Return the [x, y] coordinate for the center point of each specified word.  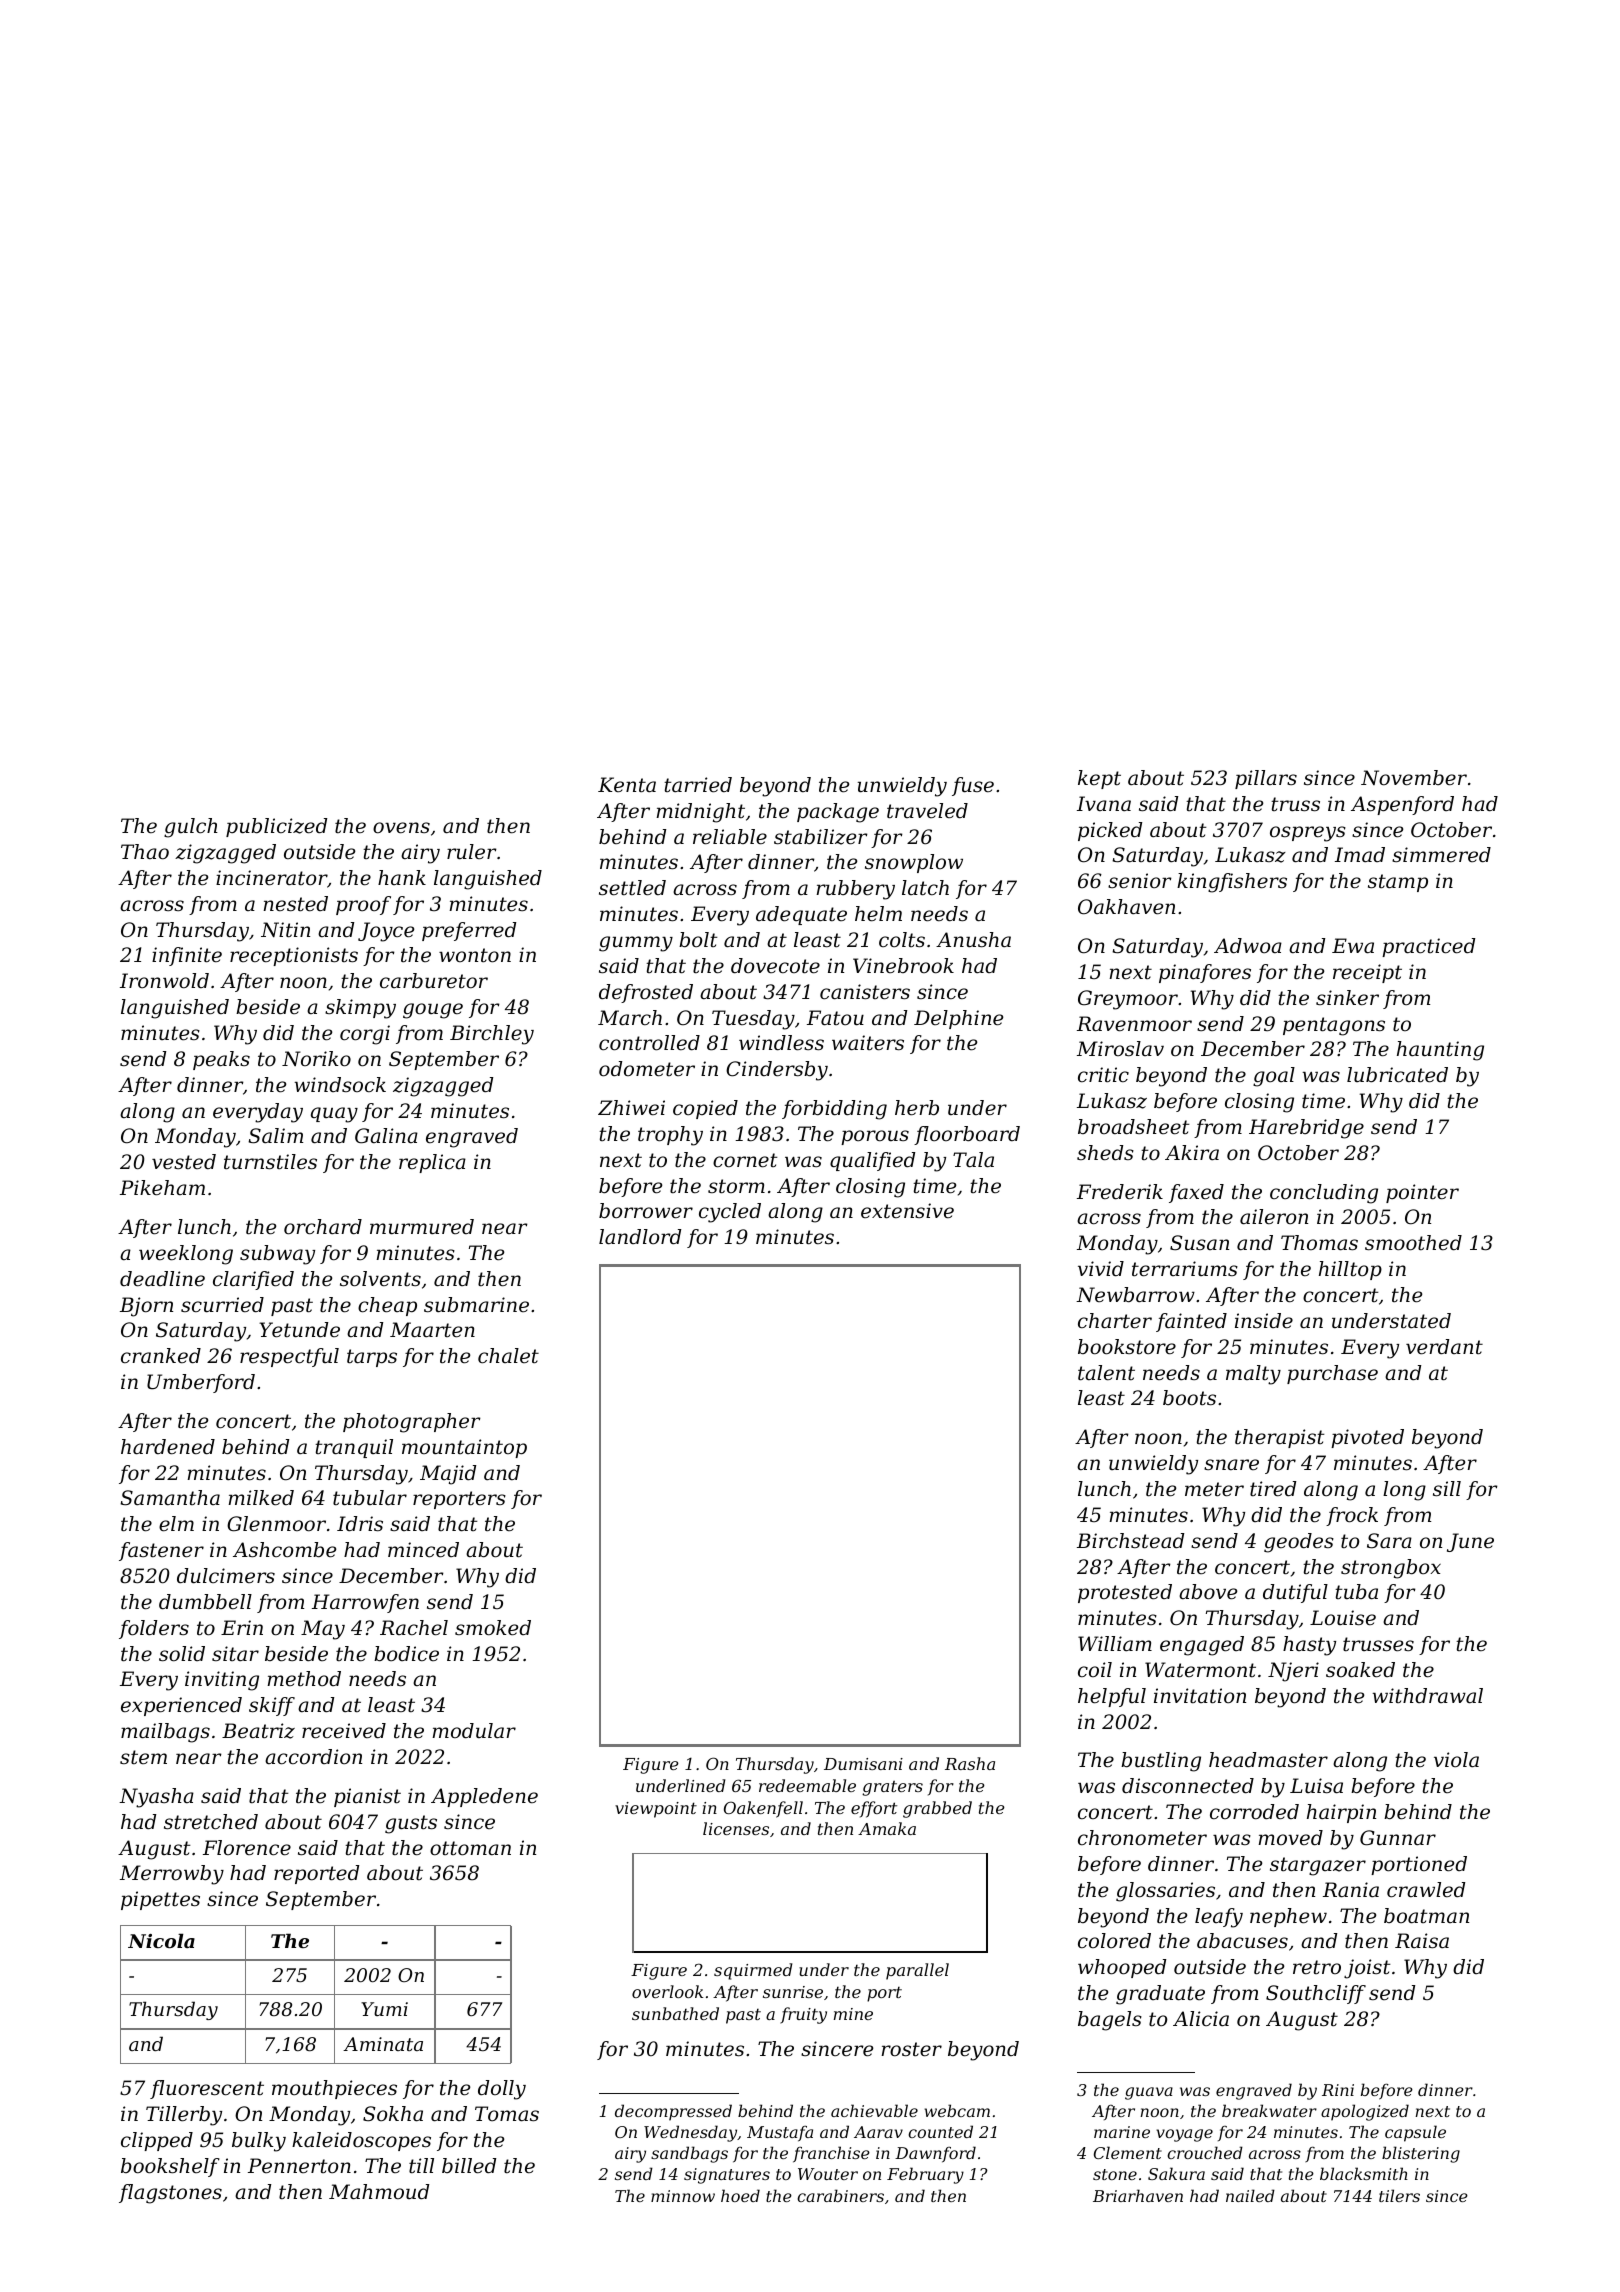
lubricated [1397, 1075]
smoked [493, 1628]
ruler [472, 852]
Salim [275, 1136]
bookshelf [170, 2167]
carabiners [840, 2195]
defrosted [646, 993]
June [1470, 1542]
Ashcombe [284, 1550]
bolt [698, 940]
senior [1140, 881]
